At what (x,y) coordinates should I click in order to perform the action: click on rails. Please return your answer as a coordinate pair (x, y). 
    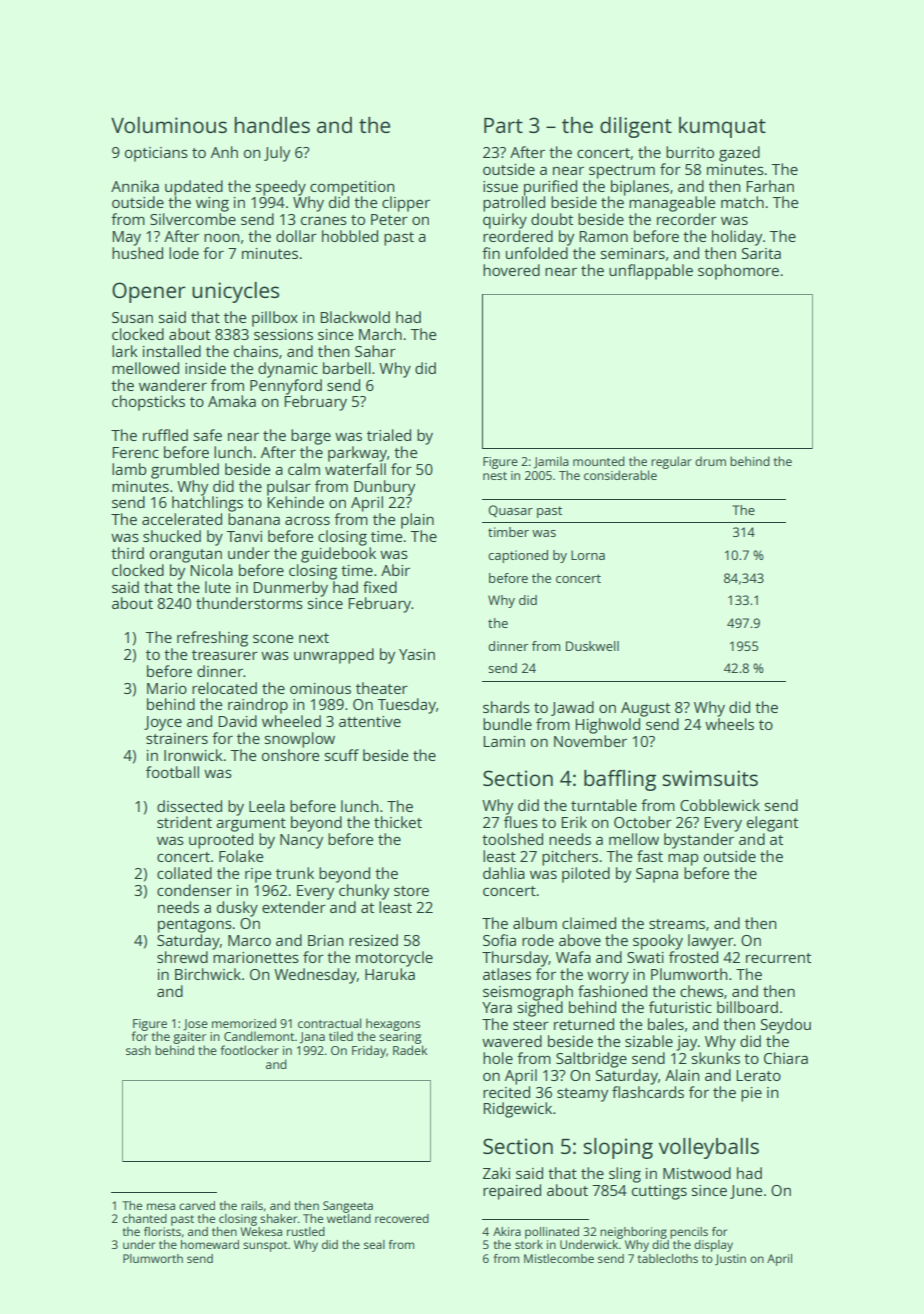
    Looking at the image, I should click on (252, 1205).
